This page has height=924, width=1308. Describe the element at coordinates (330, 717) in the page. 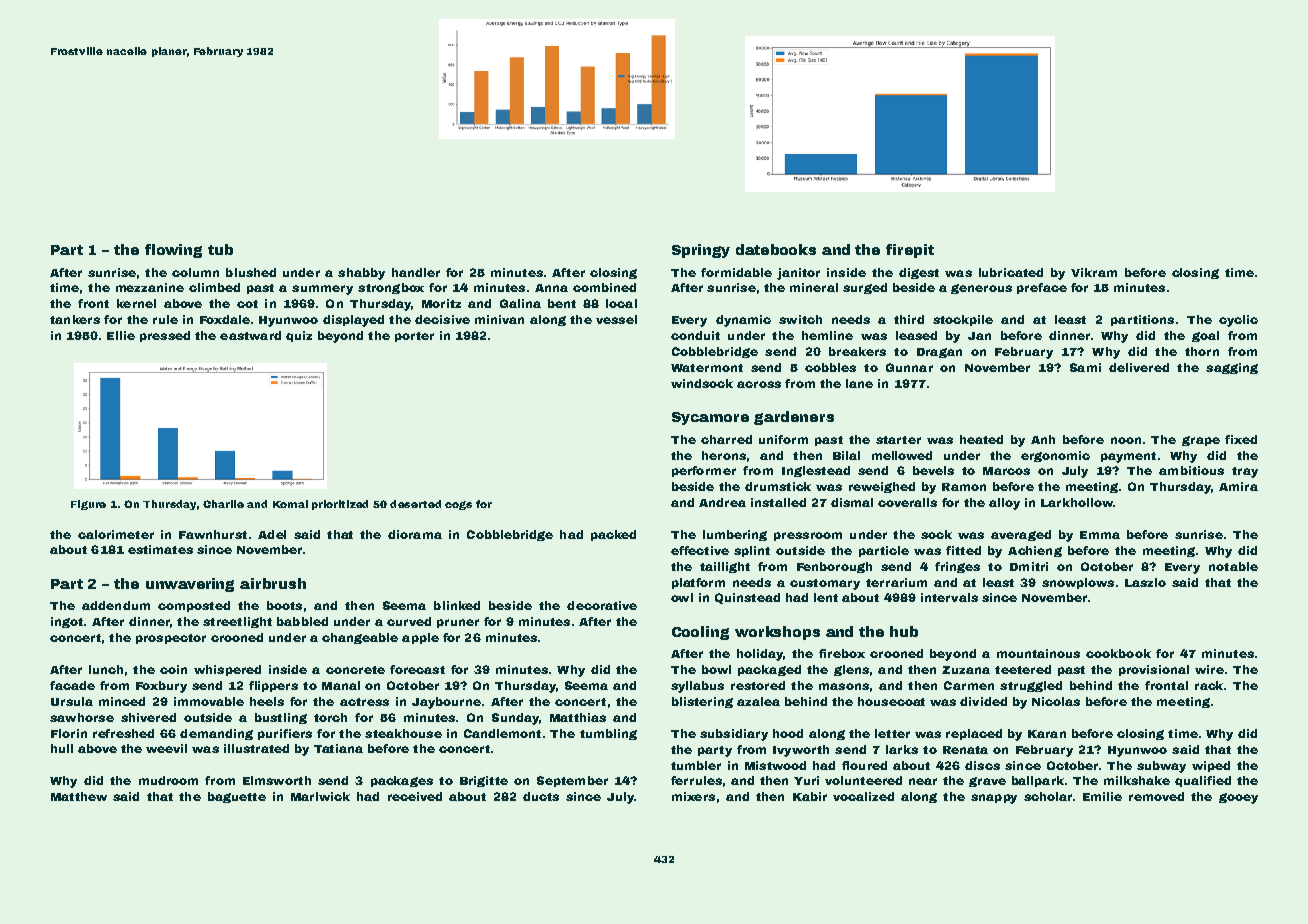

I see `torch` at that location.
